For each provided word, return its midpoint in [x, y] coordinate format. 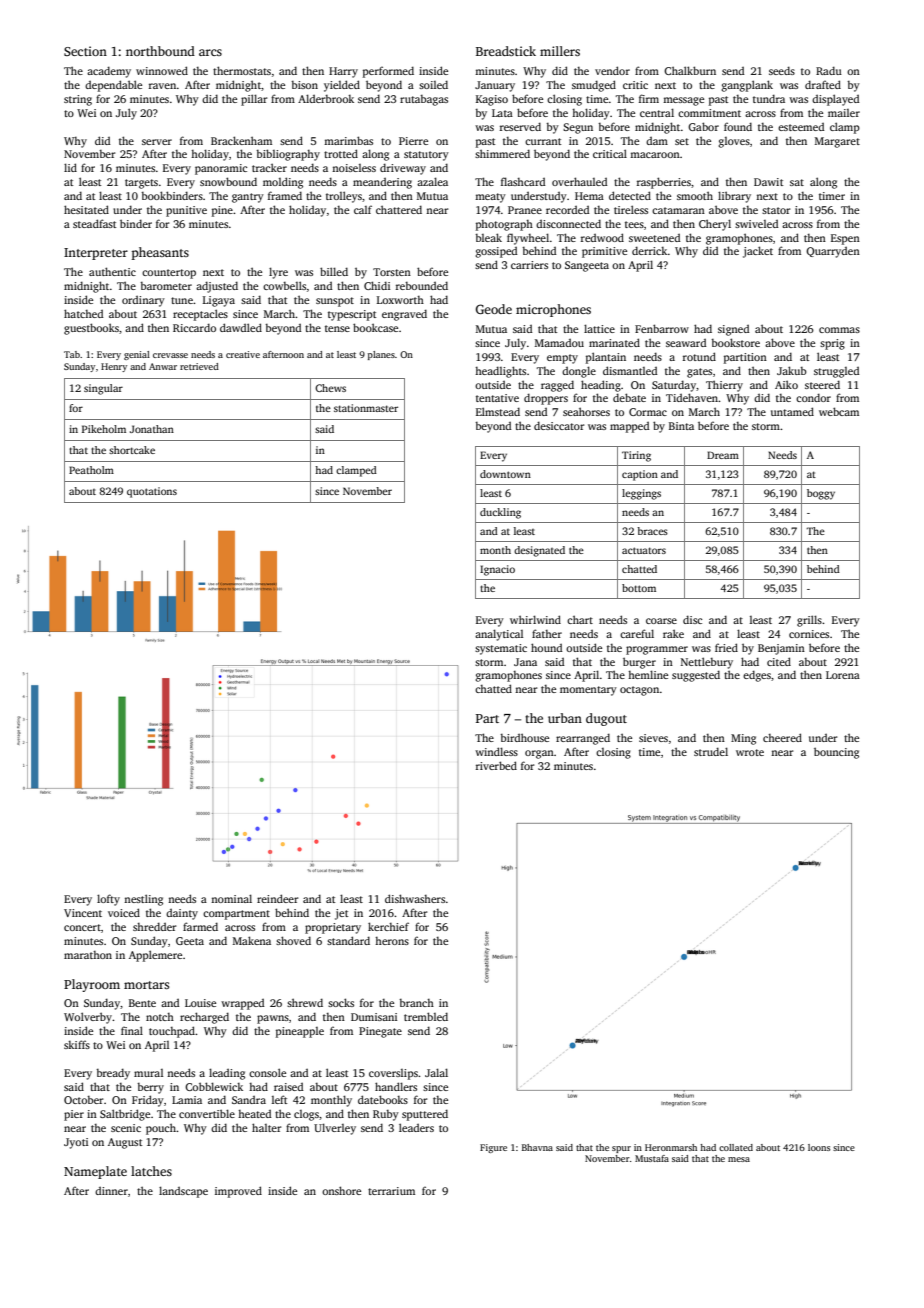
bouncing [836, 753]
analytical [499, 635]
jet [341, 914]
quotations [152, 492]
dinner [111, 1191]
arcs [210, 52]
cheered [782, 737]
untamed [792, 411]
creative [243, 354]
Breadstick [506, 51]
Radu [829, 70]
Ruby [386, 1115]
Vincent [83, 913]
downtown [505, 474]
